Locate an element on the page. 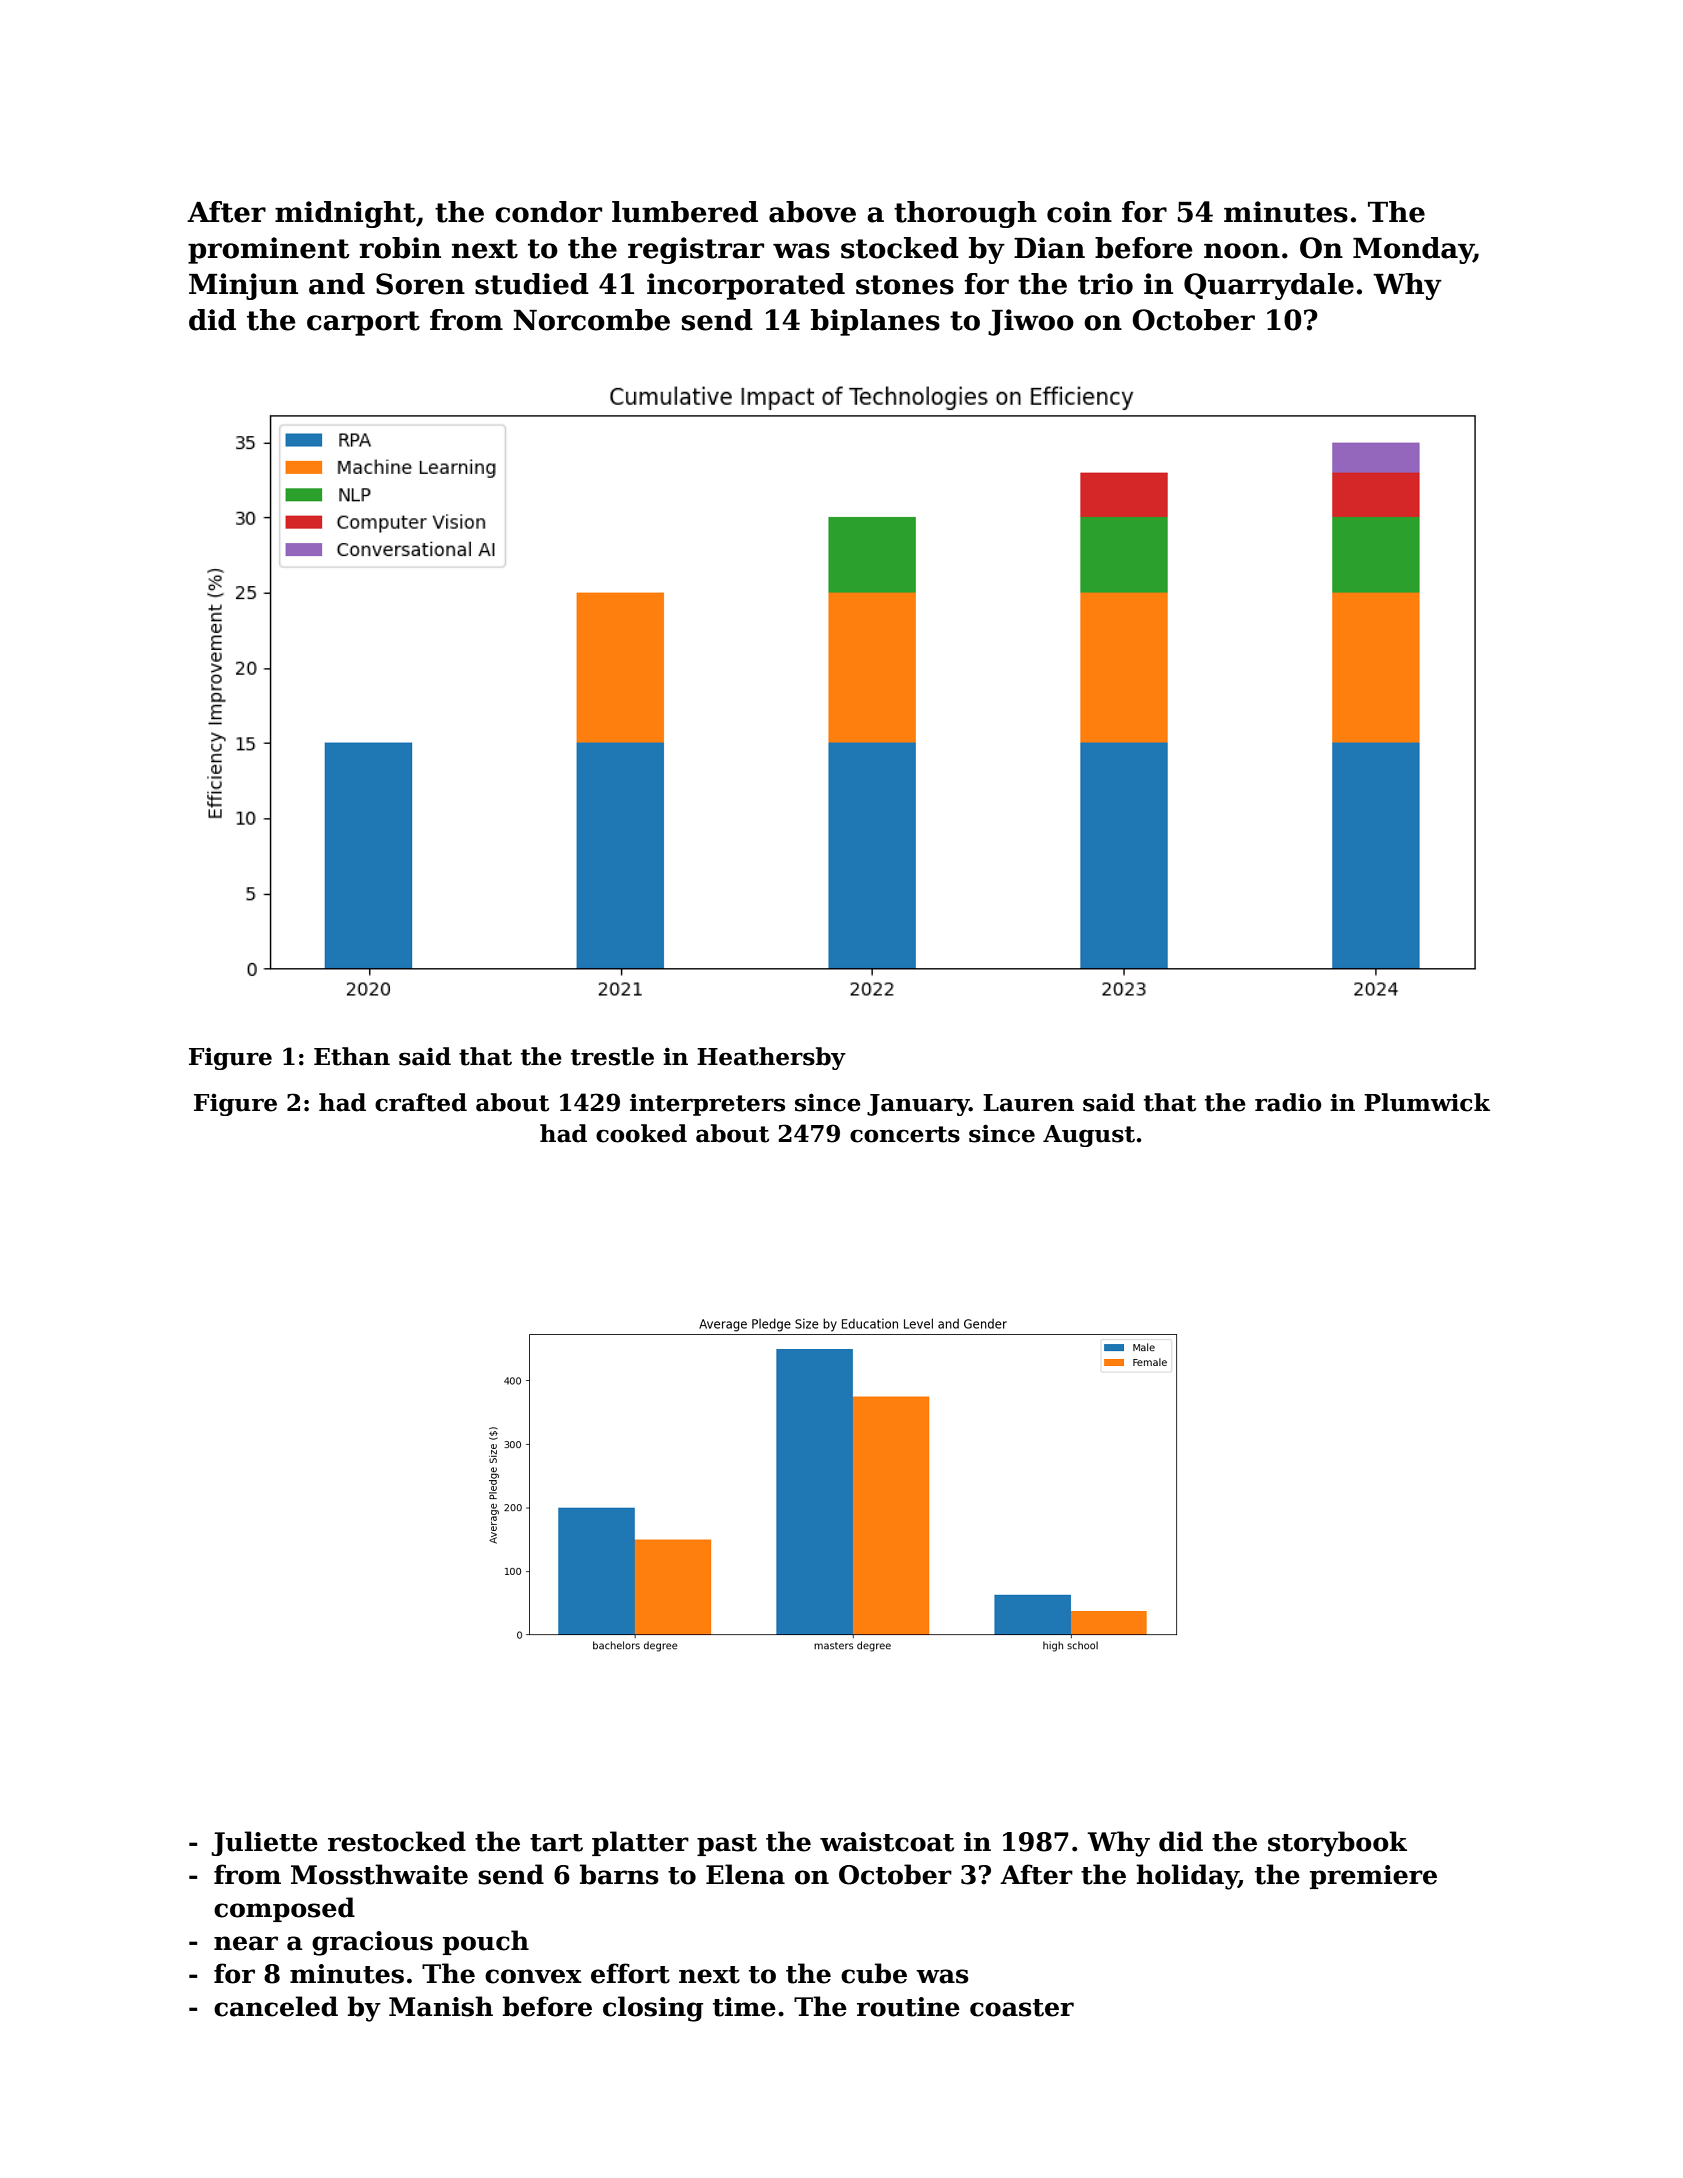 The height and width of the page is (2178, 1683). Quarrydale is located at coordinates (1269, 286).
